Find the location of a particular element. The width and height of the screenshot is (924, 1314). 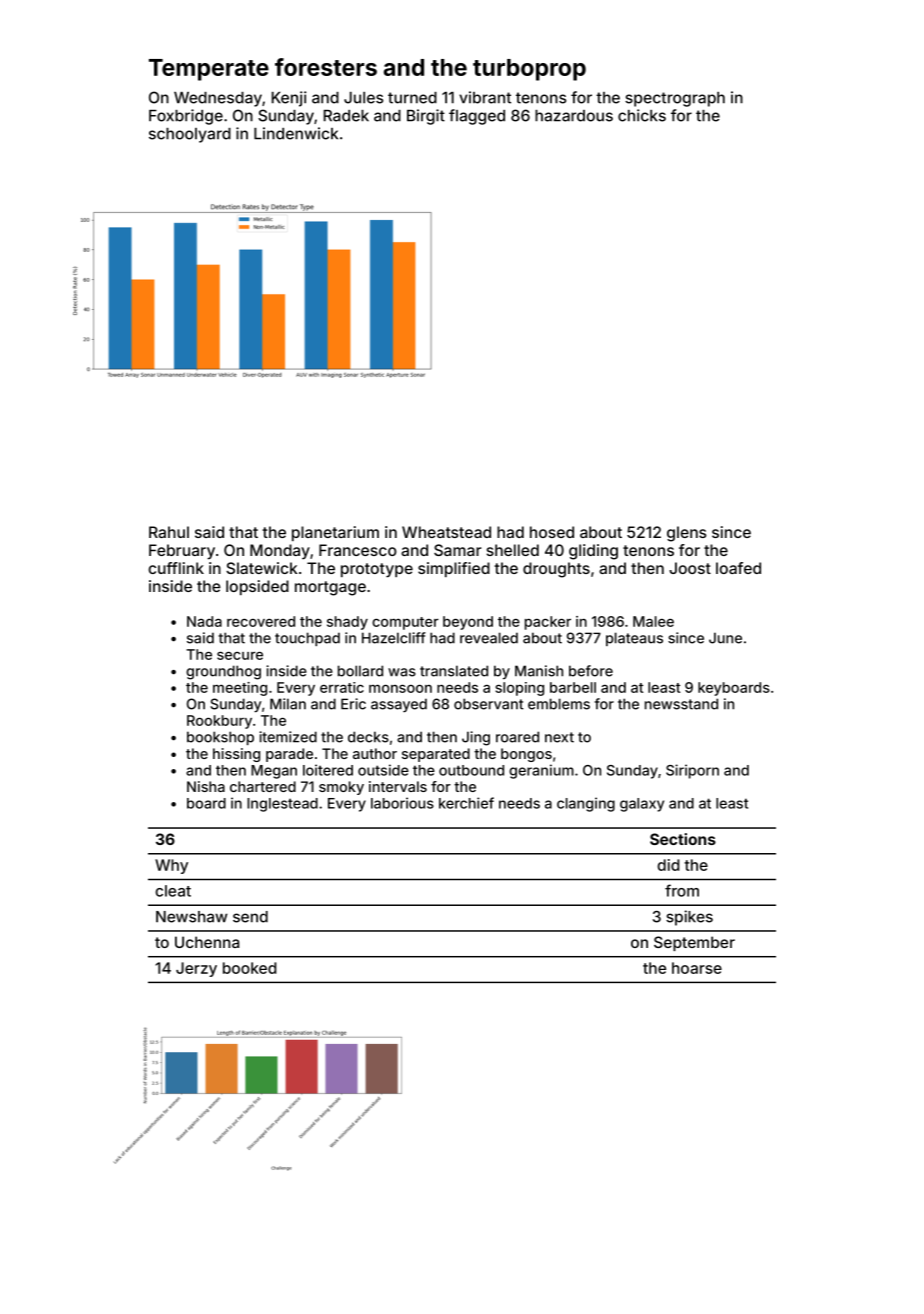

foresters is located at coordinates (326, 67).
